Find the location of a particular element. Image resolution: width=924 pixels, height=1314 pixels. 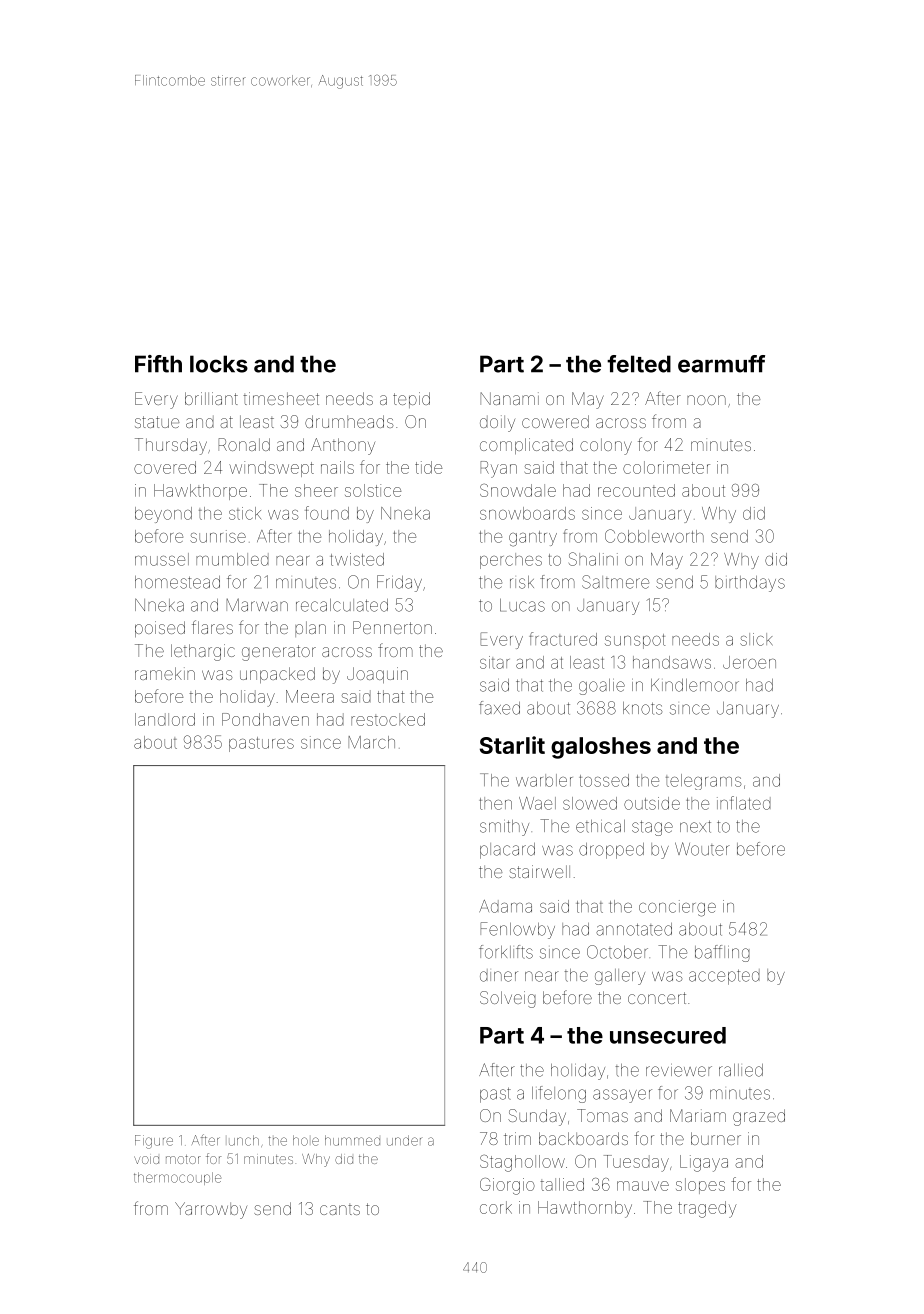

Pondhaven is located at coordinates (265, 719).
